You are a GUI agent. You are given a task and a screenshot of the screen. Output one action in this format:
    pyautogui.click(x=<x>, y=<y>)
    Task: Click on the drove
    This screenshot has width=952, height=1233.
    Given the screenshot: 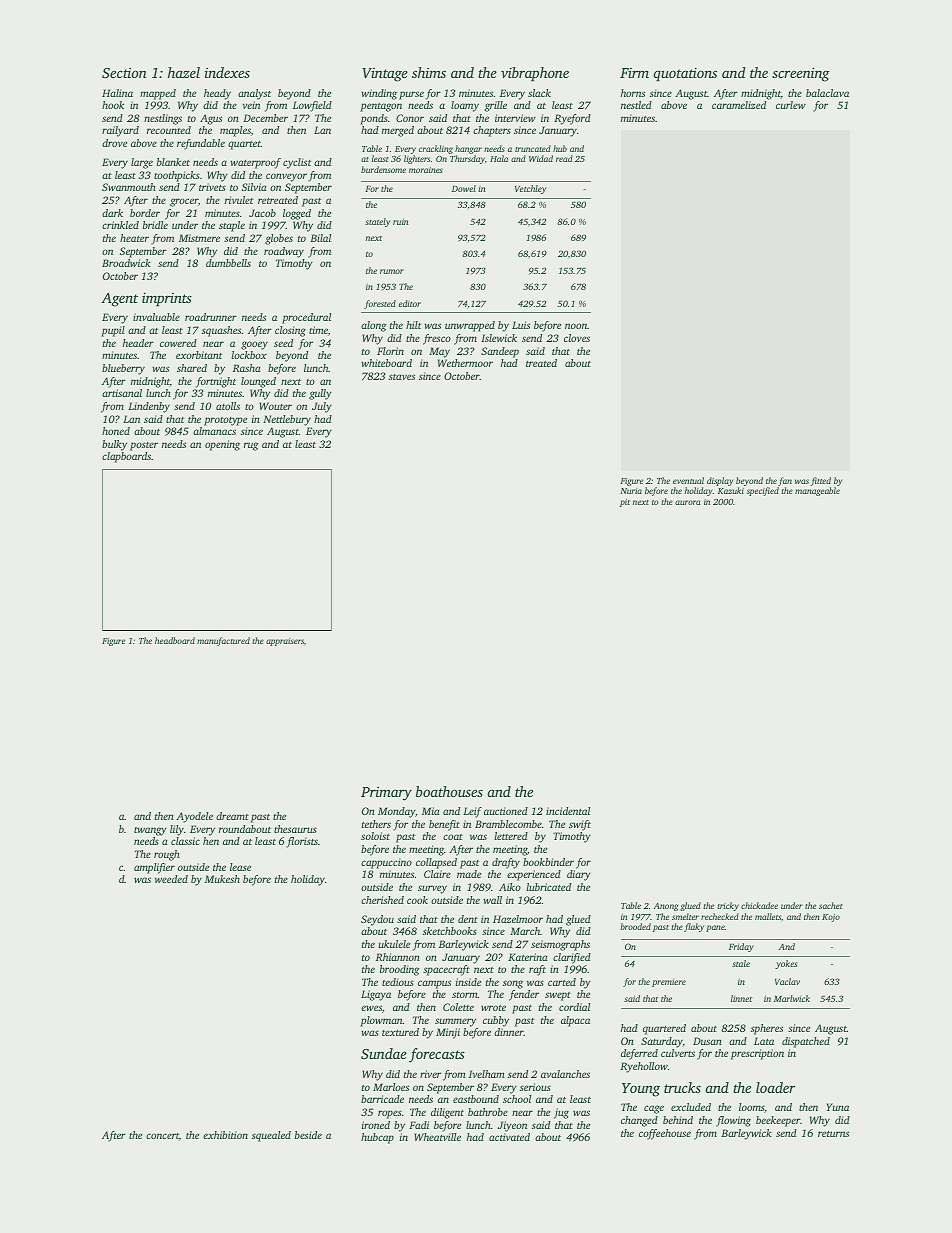 What is the action you would take?
    pyautogui.click(x=114, y=143)
